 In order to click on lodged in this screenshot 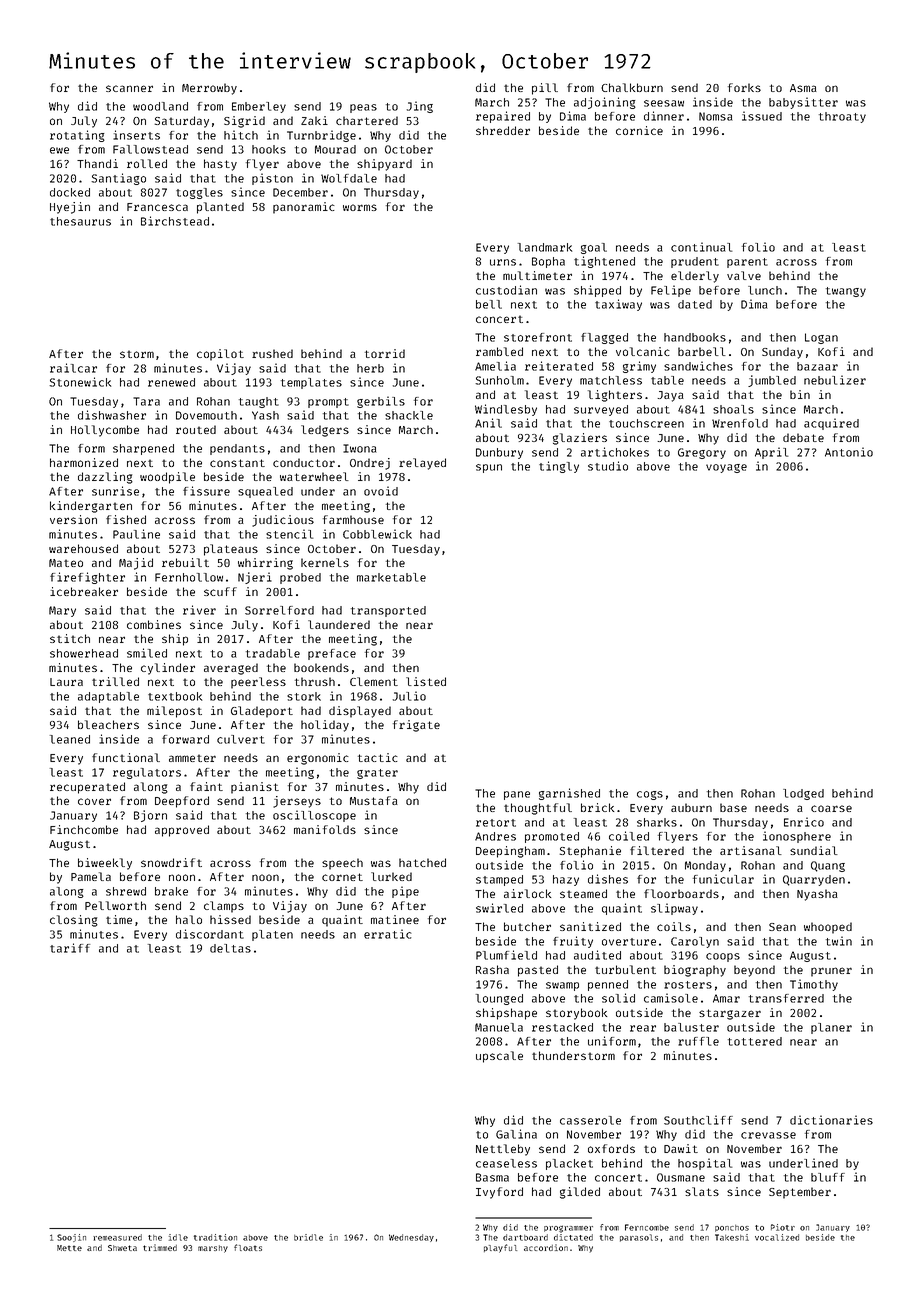, I will do `click(803, 794)`.
